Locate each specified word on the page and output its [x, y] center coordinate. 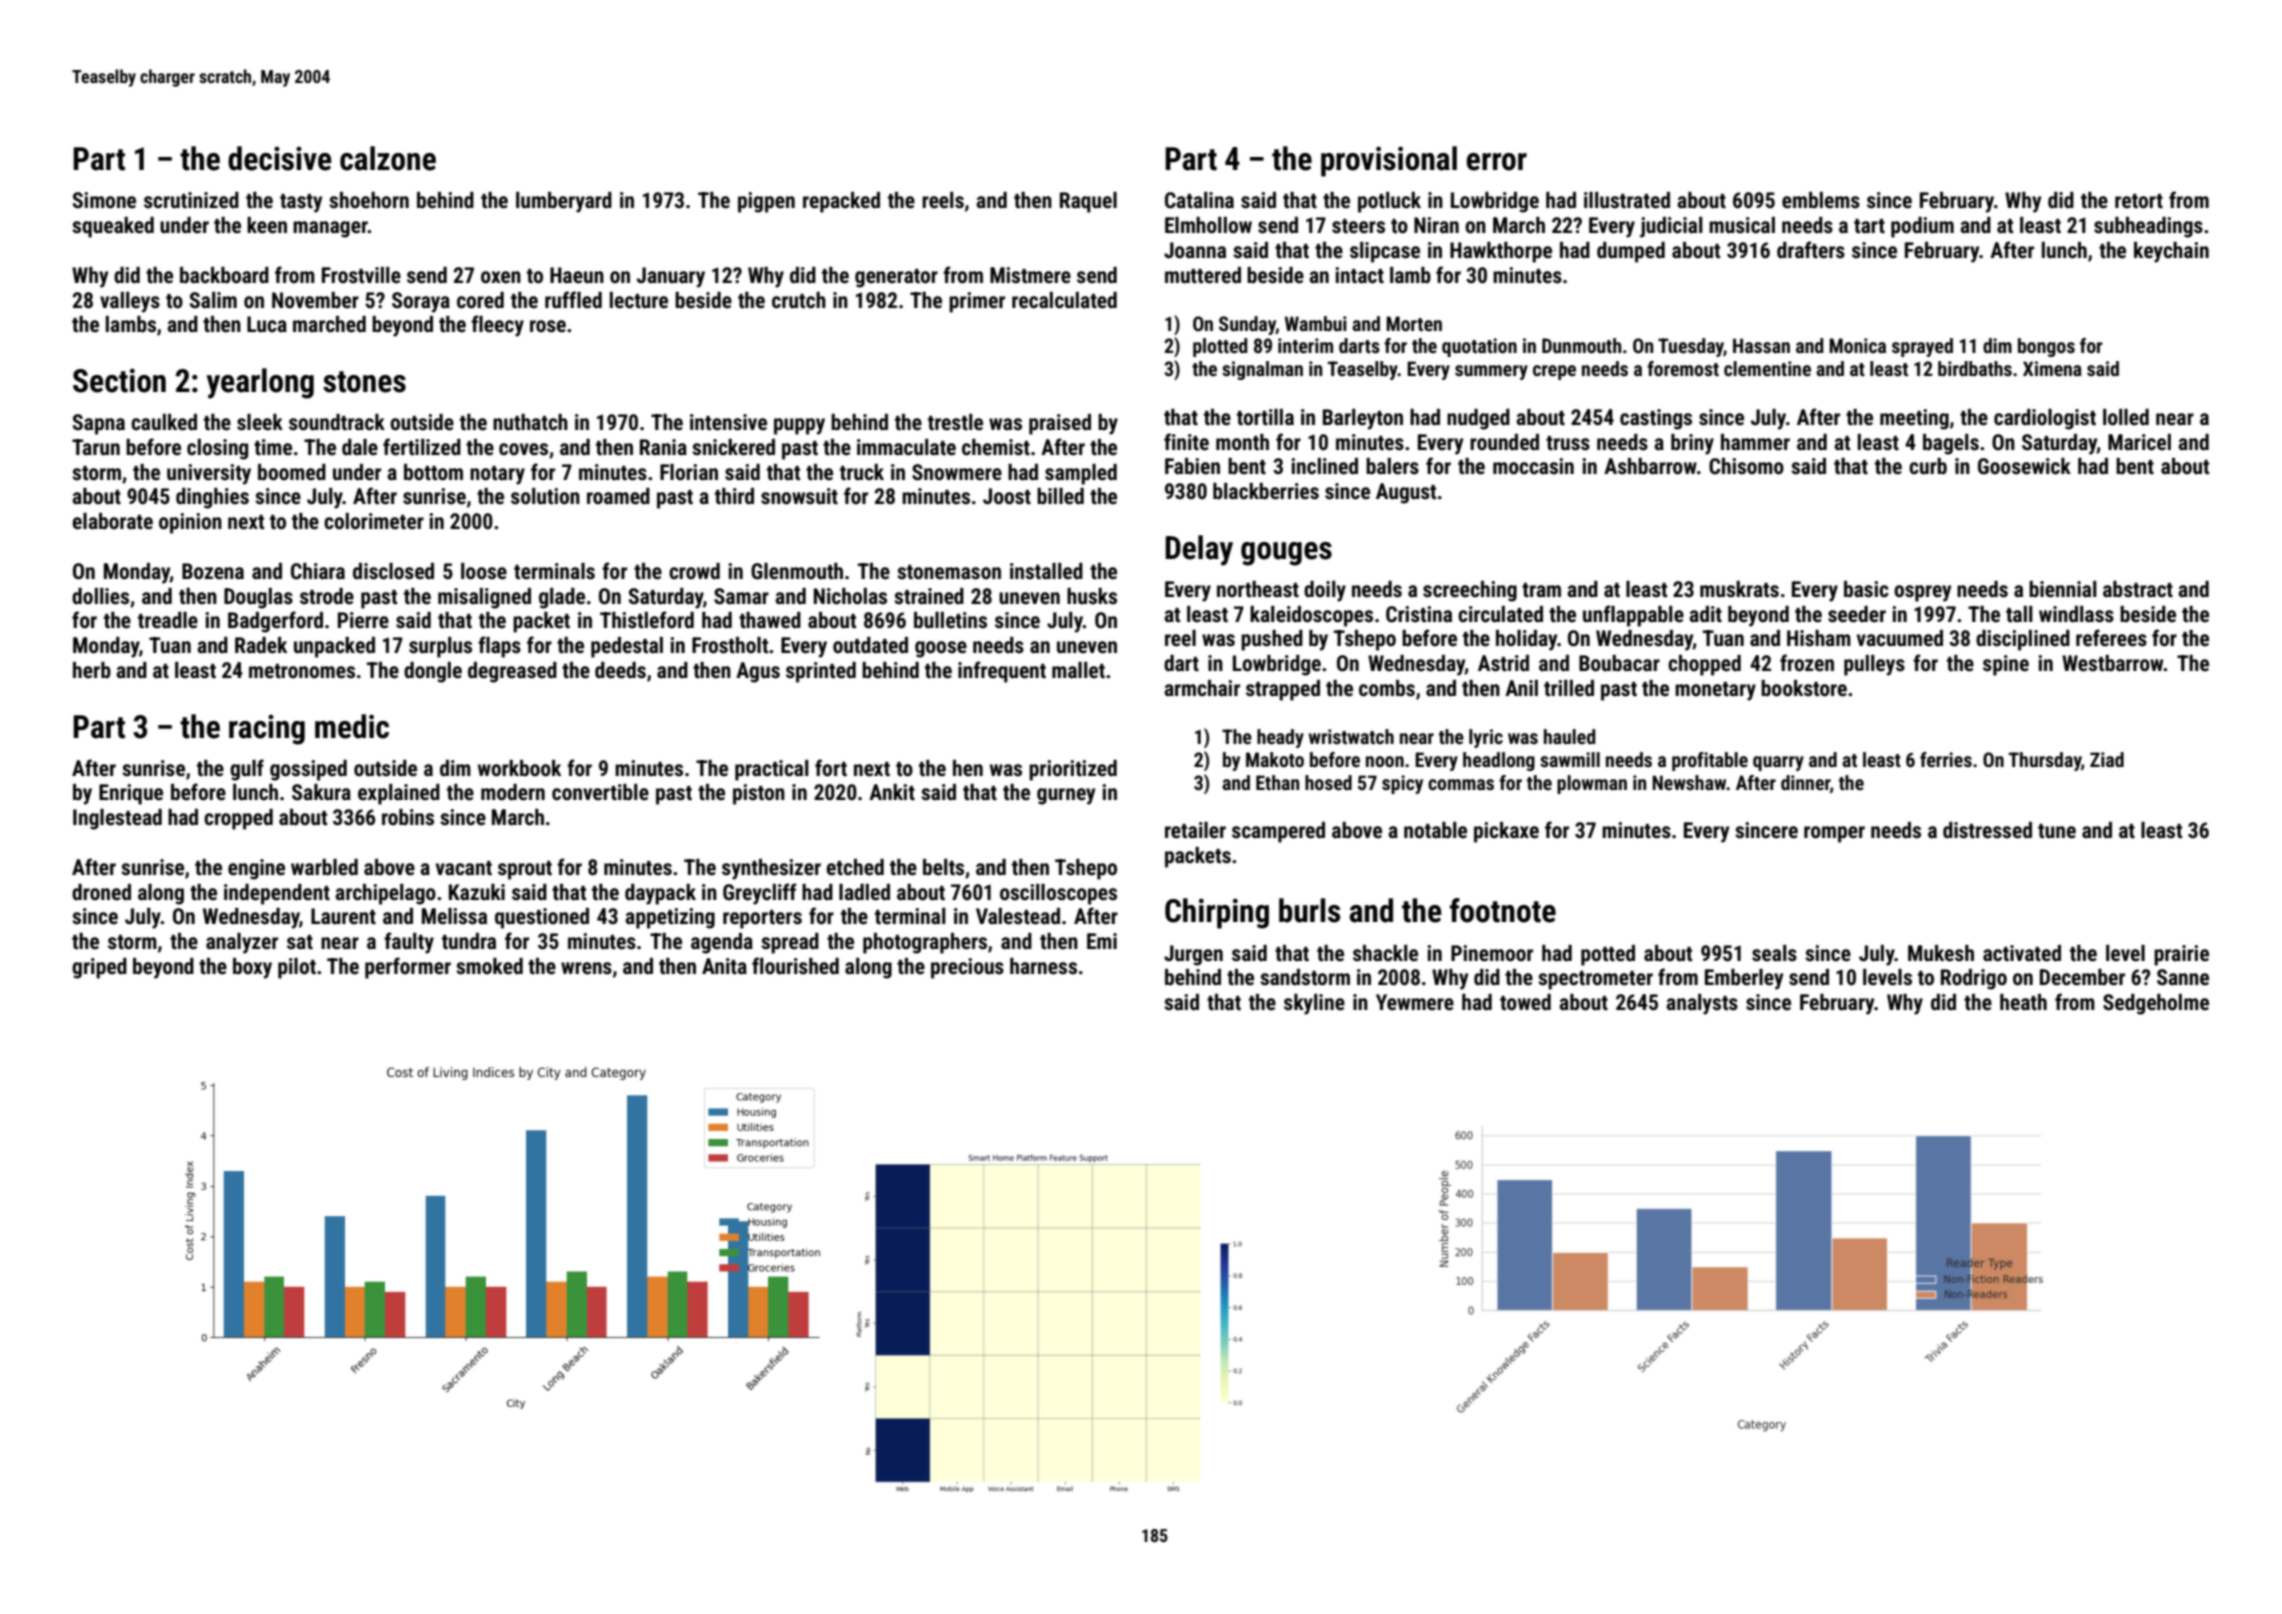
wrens [586, 968]
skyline [1314, 1004]
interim [1305, 345]
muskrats [1739, 589]
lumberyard [564, 202]
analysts [1702, 1004]
